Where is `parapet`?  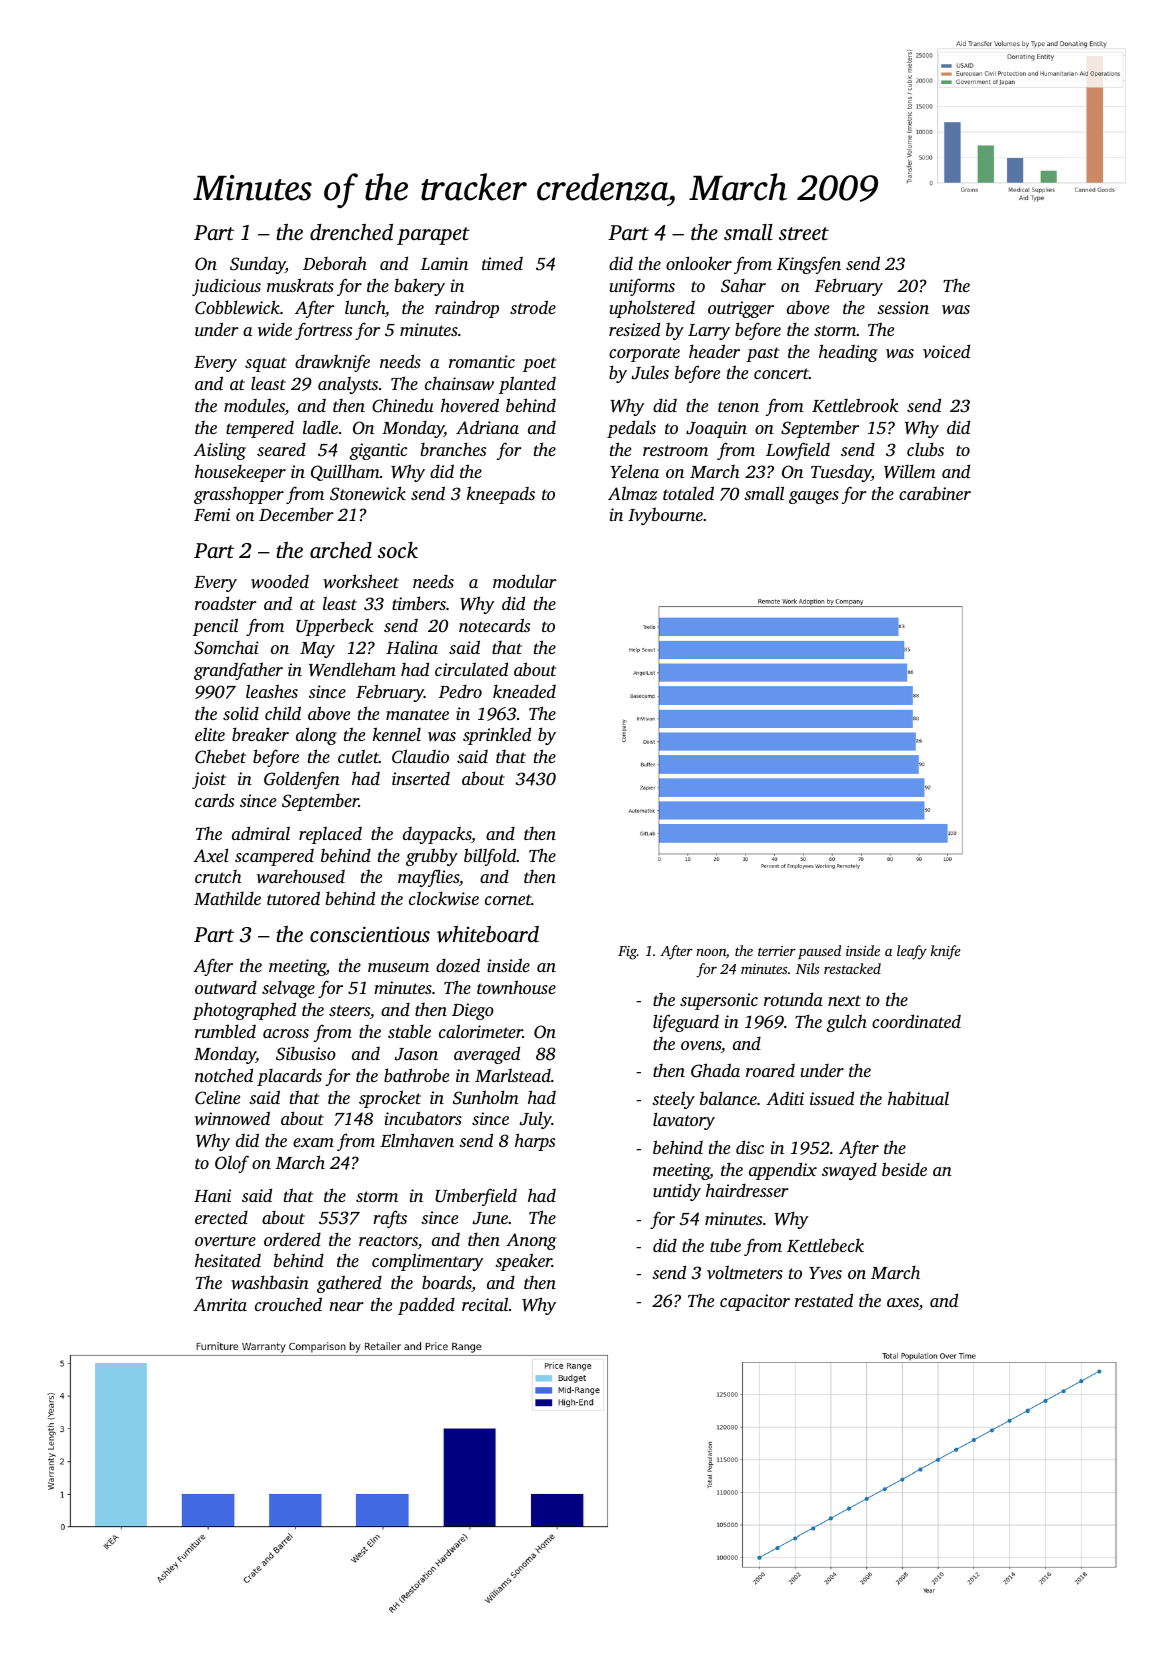 parapet is located at coordinates (433, 236).
